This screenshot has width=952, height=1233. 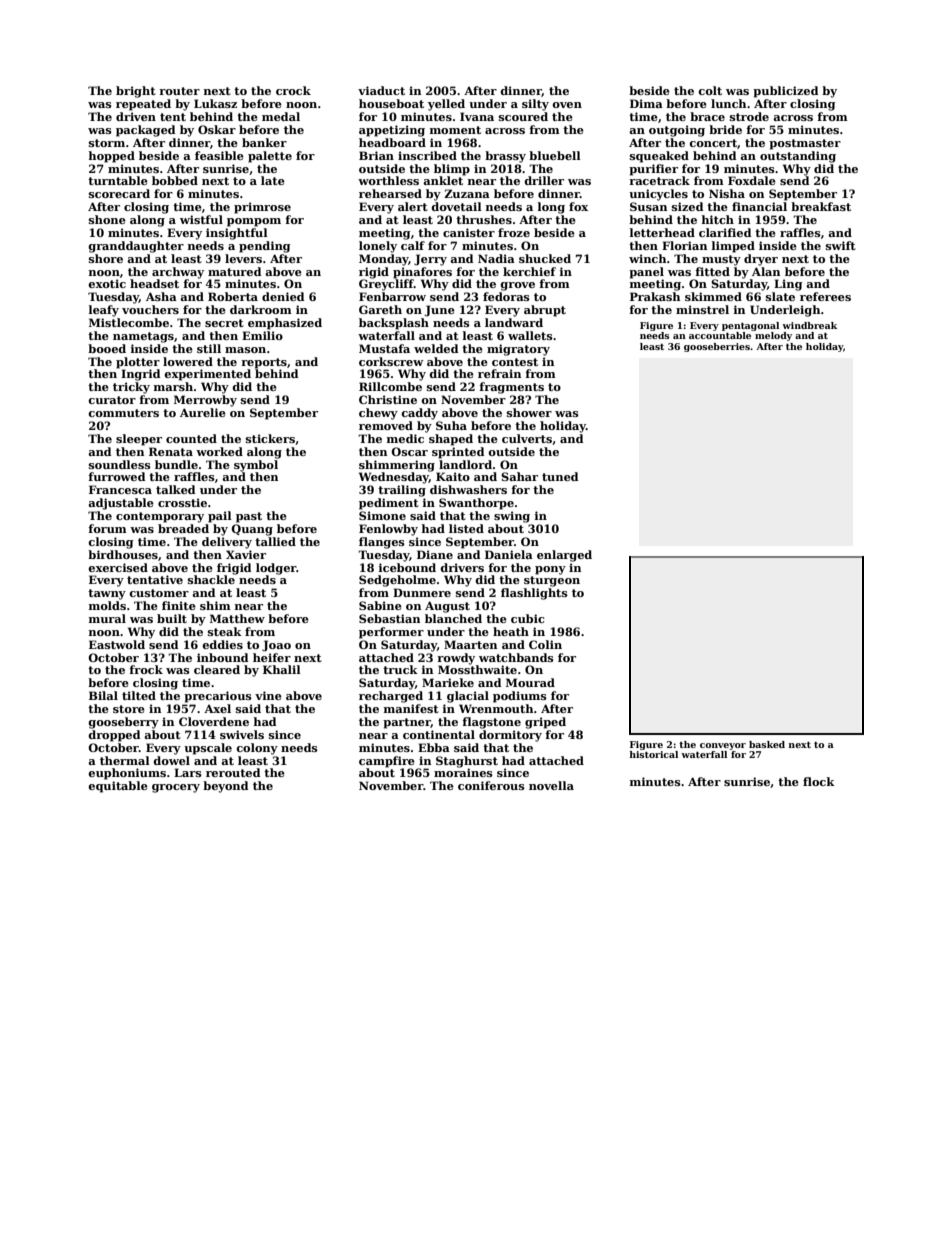 What do you see at coordinates (564, 556) in the screenshot?
I see `enlarged` at bounding box center [564, 556].
